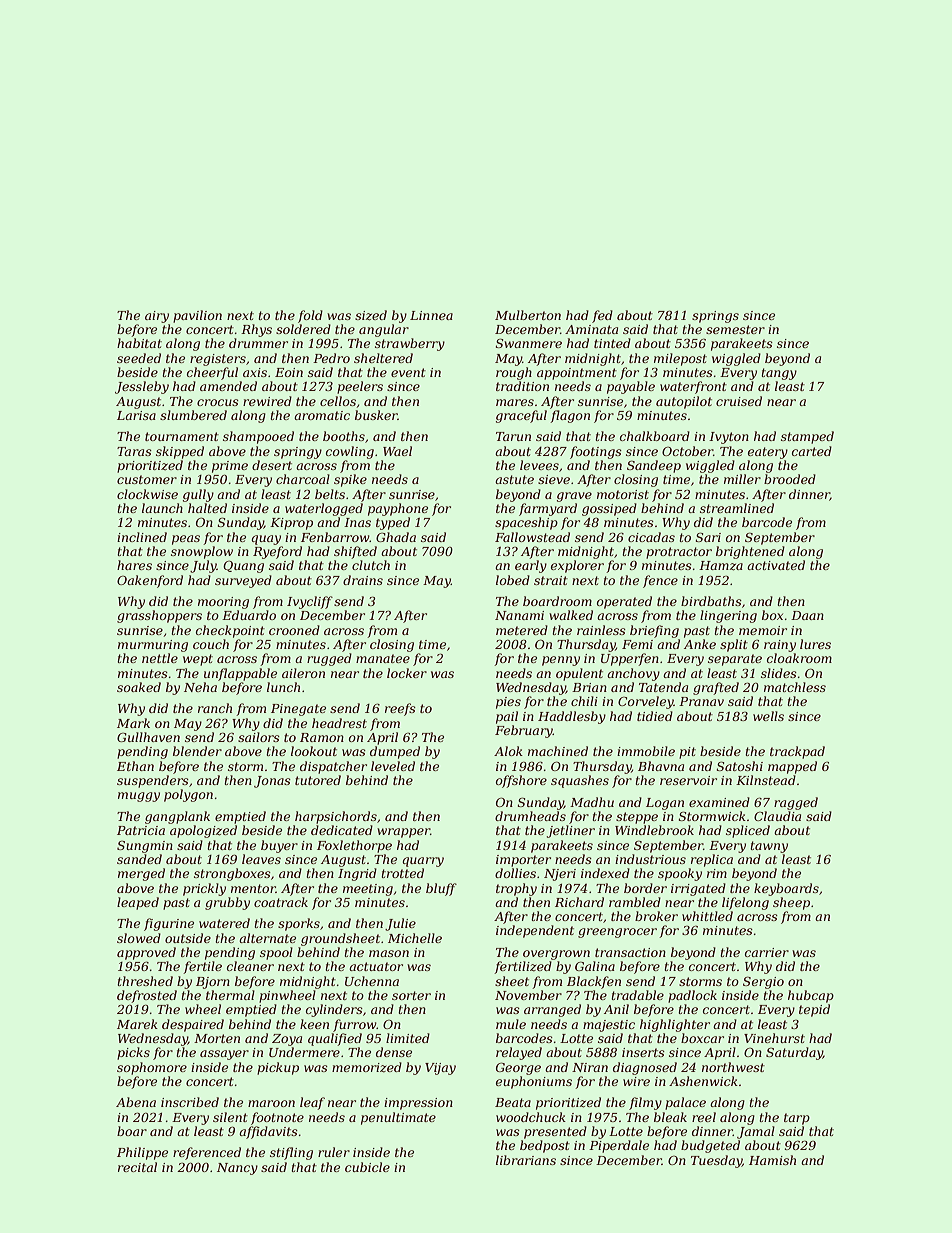 The image size is (952, 1233). Describe the element at coordinates (737, 508) in the page. I see `streamlined` at that location.
